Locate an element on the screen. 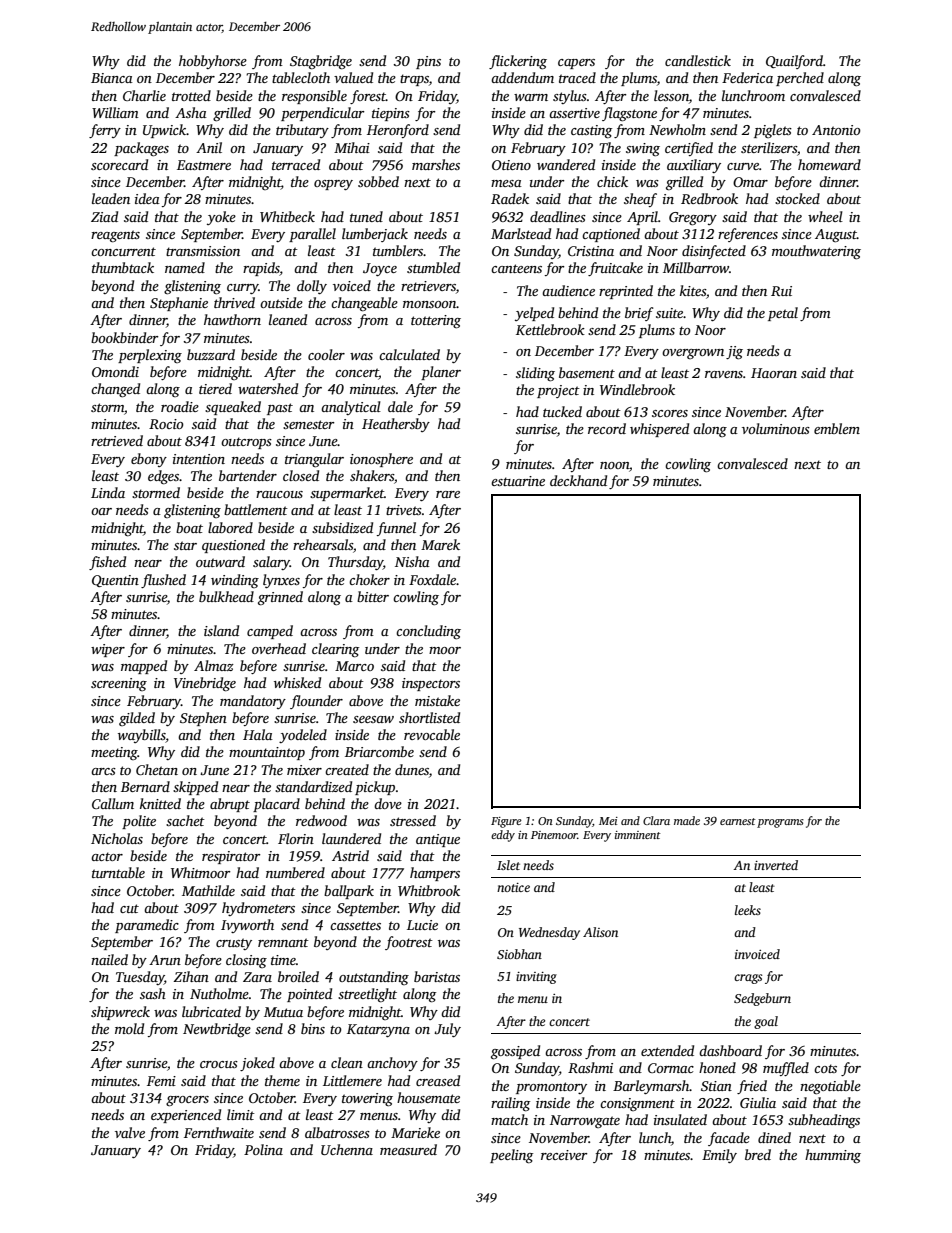  eddy is located at coordinates (503, 836).
